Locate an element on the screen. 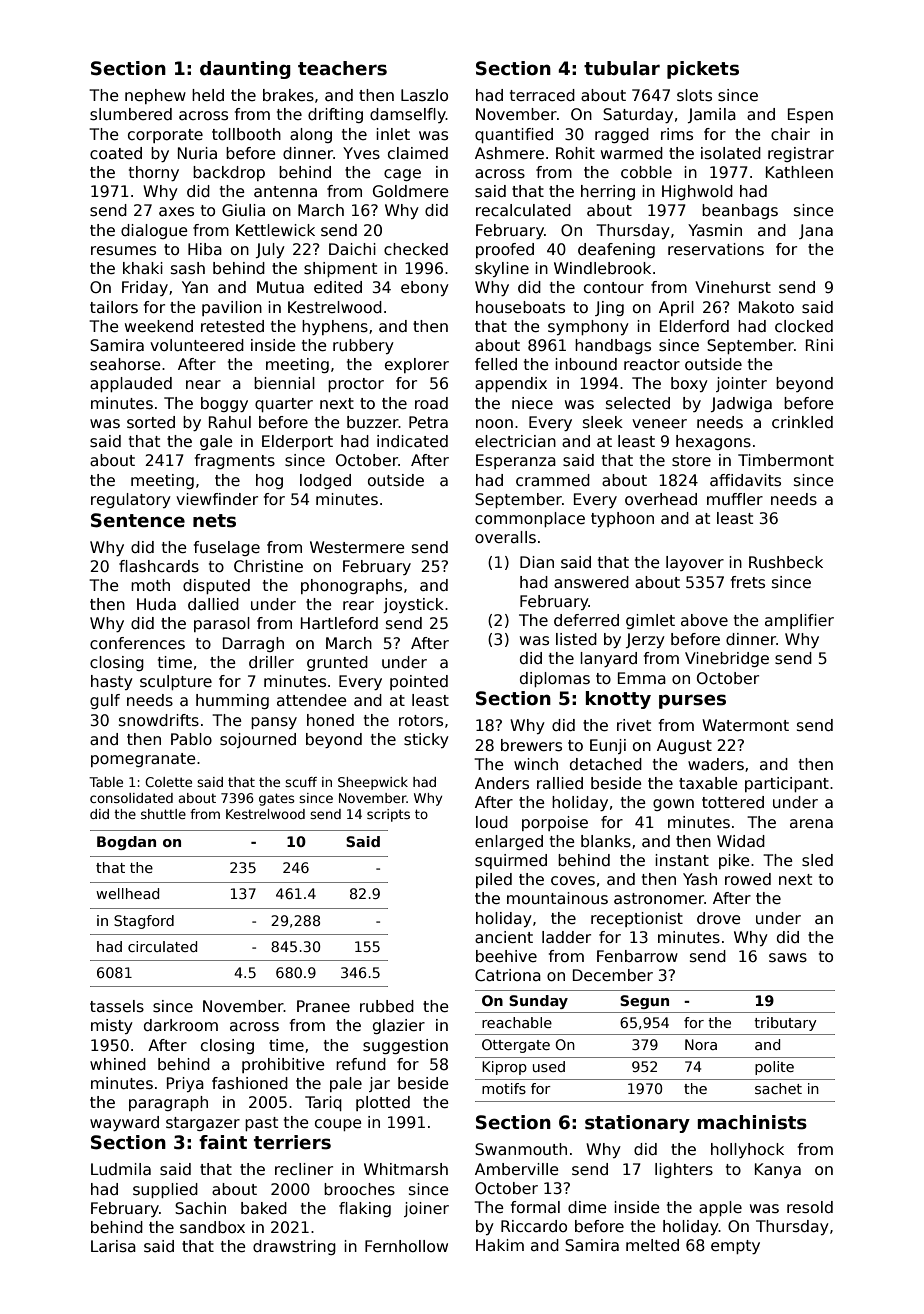  scripts is located at coordinates (388, 815).
